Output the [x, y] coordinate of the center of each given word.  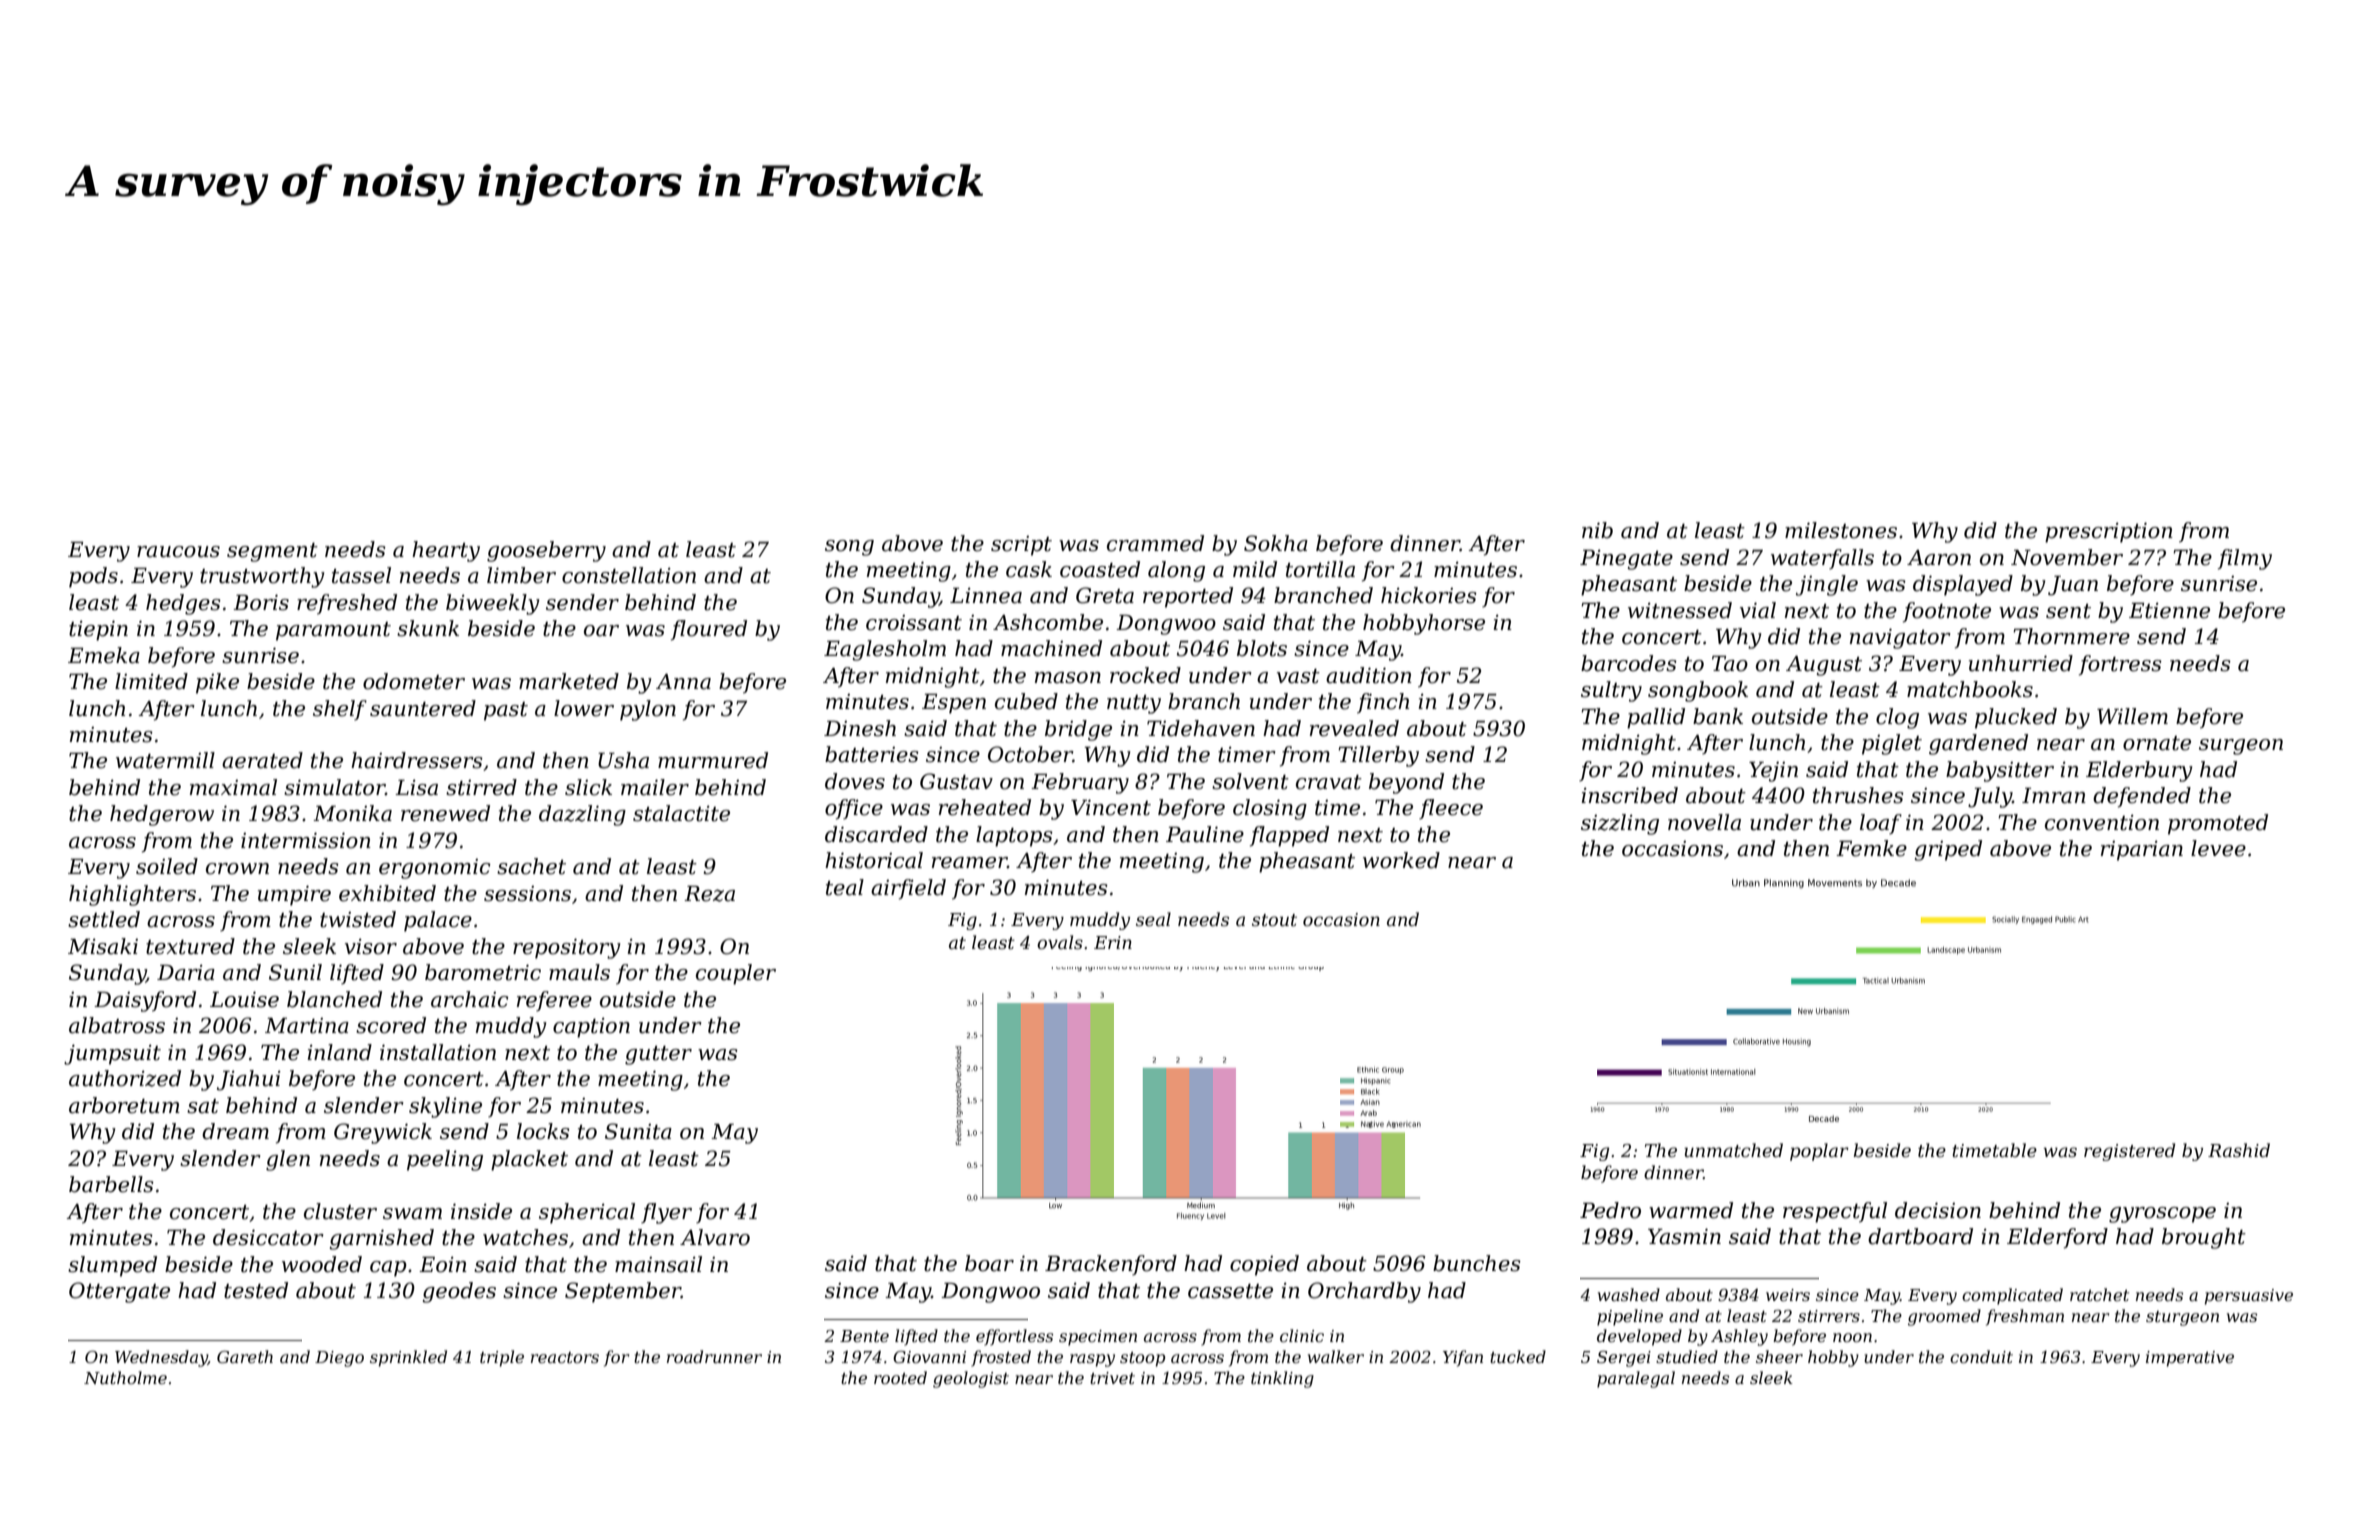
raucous [178, 552]
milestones [1841, 530]
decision [1938, 1210]
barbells [111, 1184]
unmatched [1733, 1150]
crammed [1155, 543]
